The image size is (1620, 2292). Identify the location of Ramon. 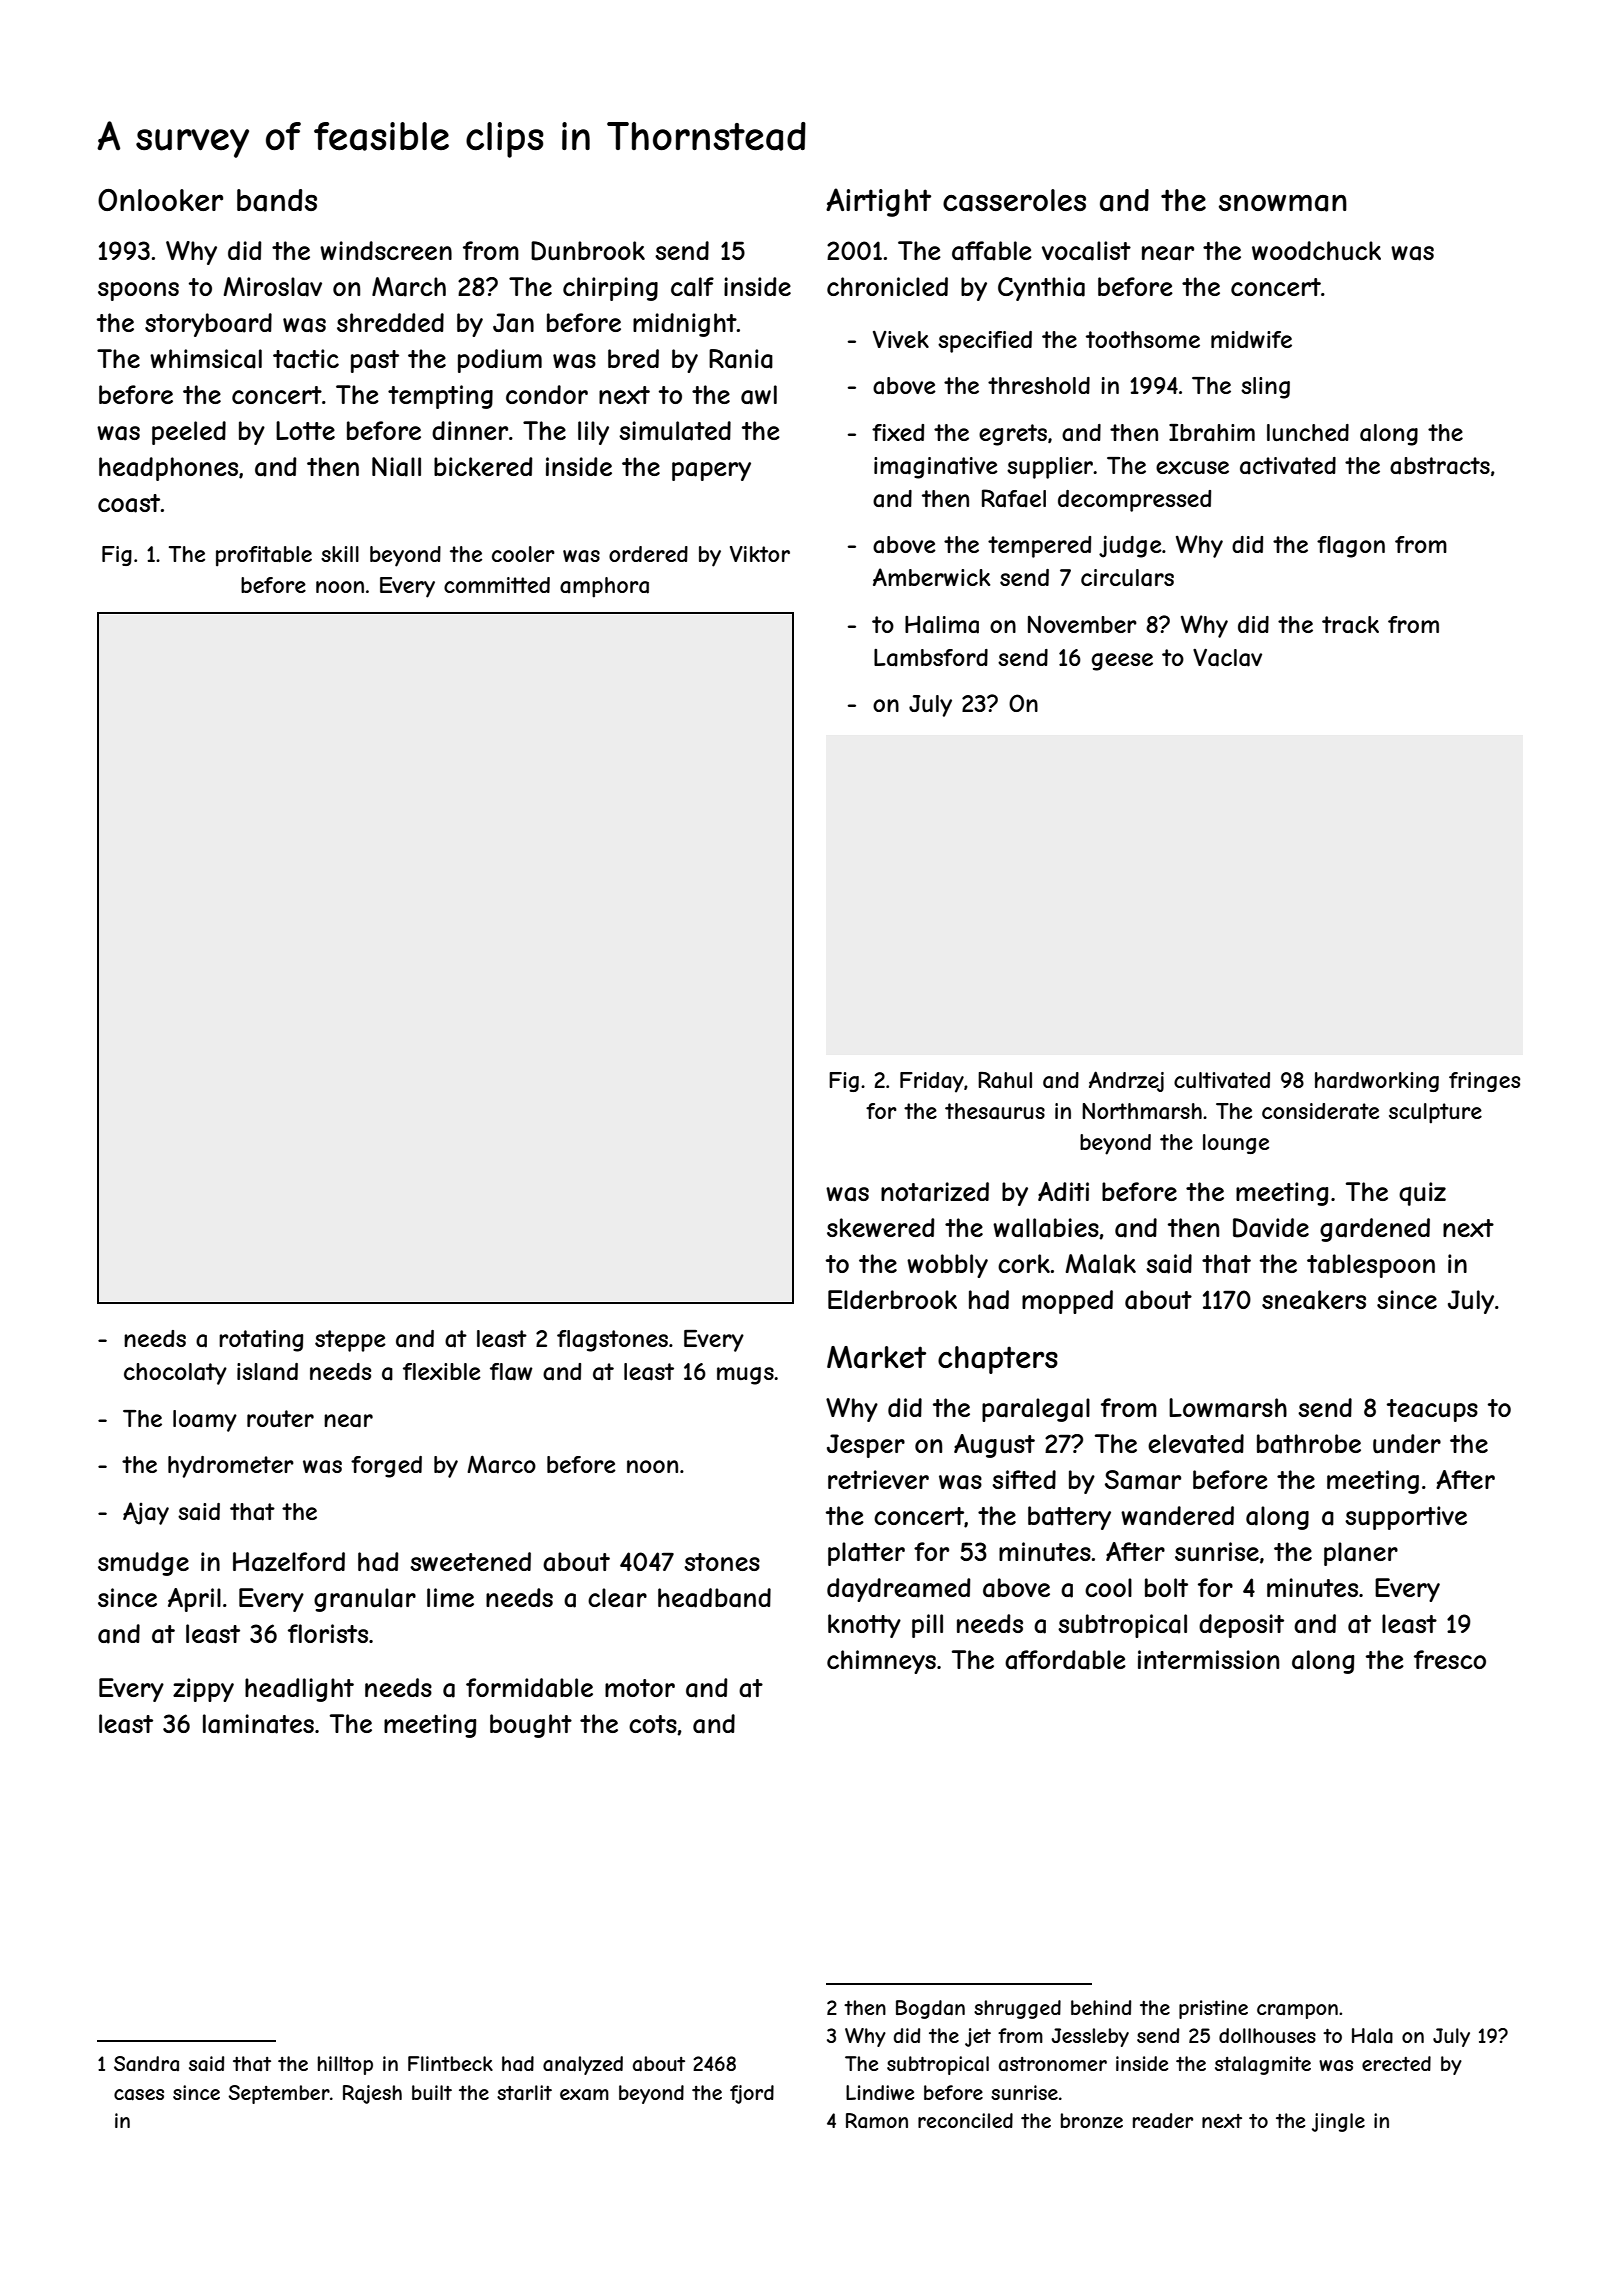
(877, 2120).
